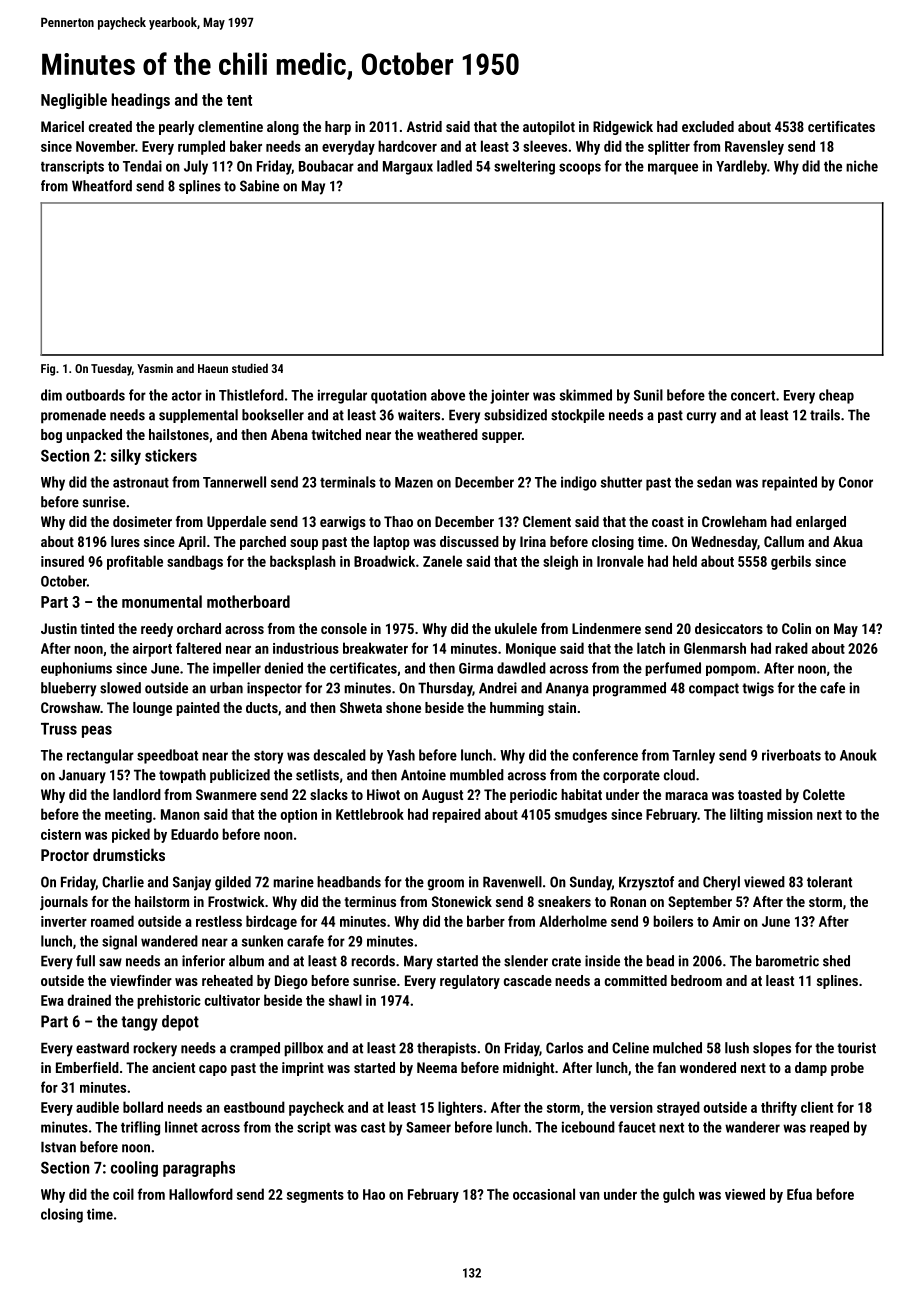  Describe the element at coordinates (134, 1169) in the screenshot. I see `cooling` at that location.
